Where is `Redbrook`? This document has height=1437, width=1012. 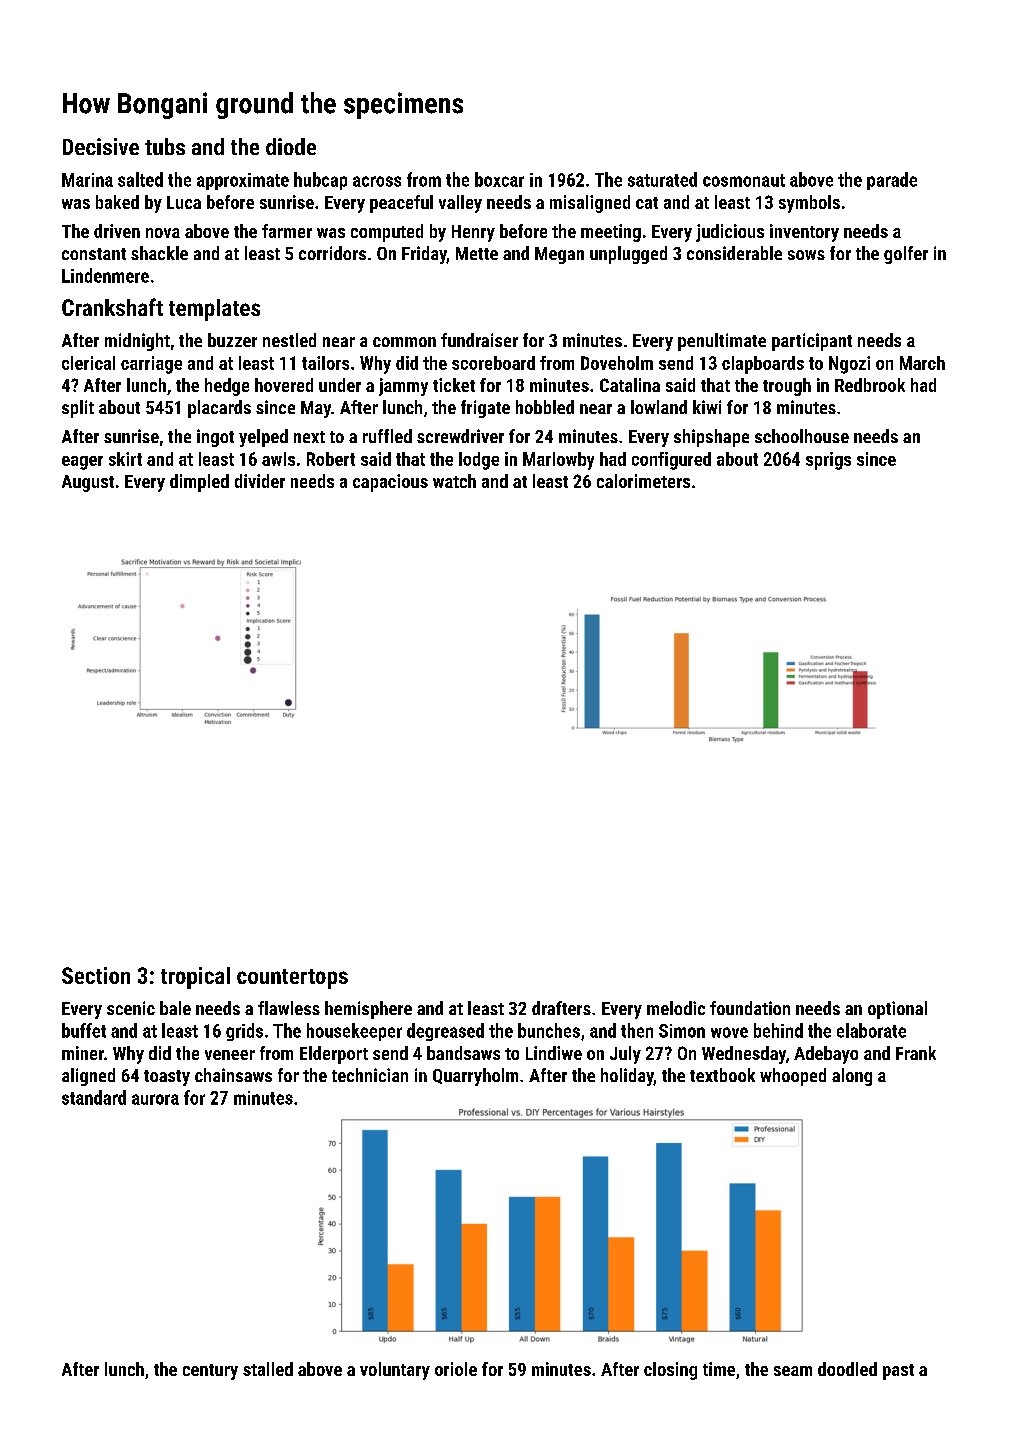 Redbrook is located at coordinates (870, 385).
